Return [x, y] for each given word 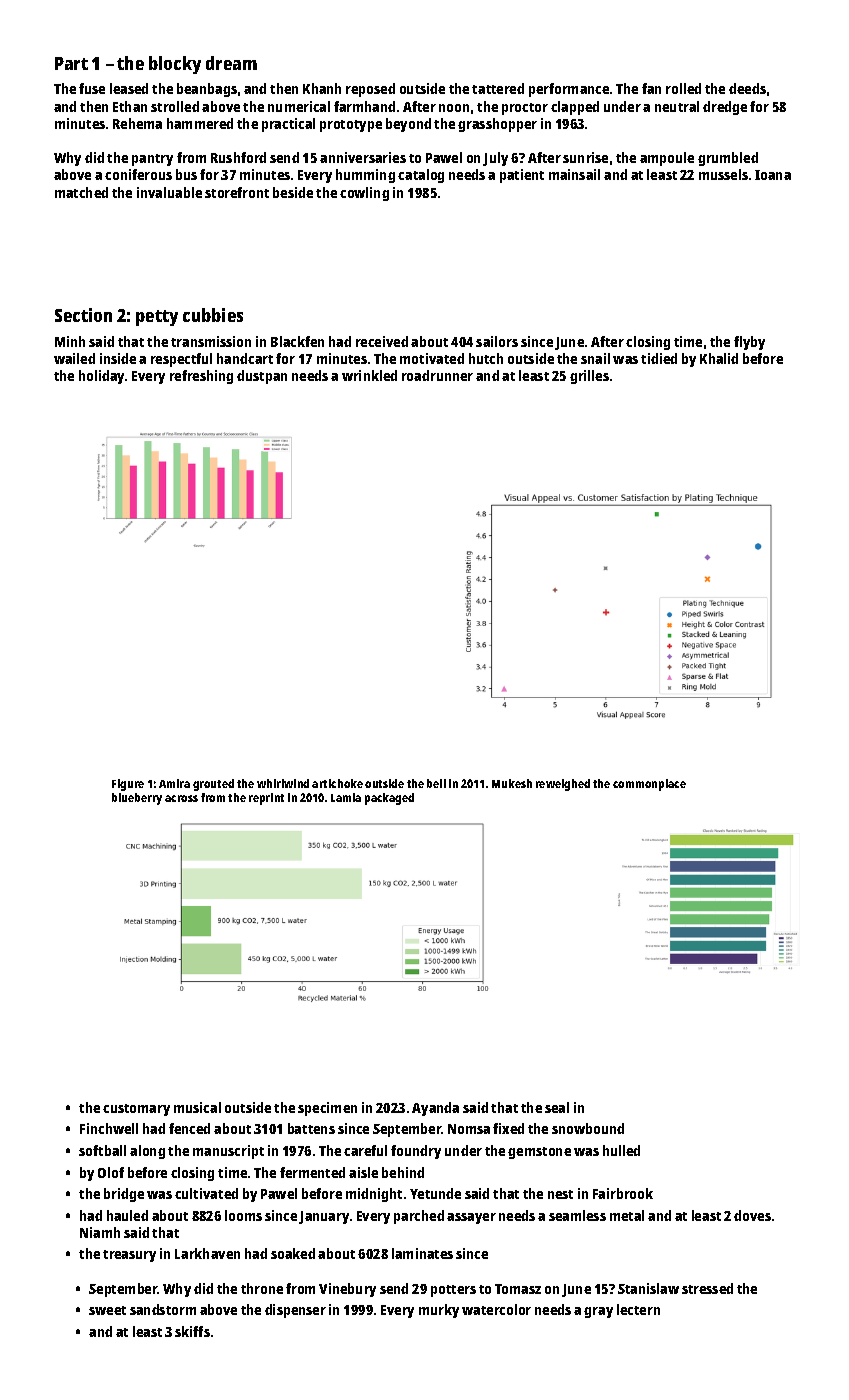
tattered [498, 88]
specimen [327, 1109]
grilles [589, 377]
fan [651, 88]
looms [243, 1215]
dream [231, 63]
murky [439, 1311]
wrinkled [369, 375]
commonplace [649, 785]
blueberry [137, 799]
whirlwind [283, 783]
